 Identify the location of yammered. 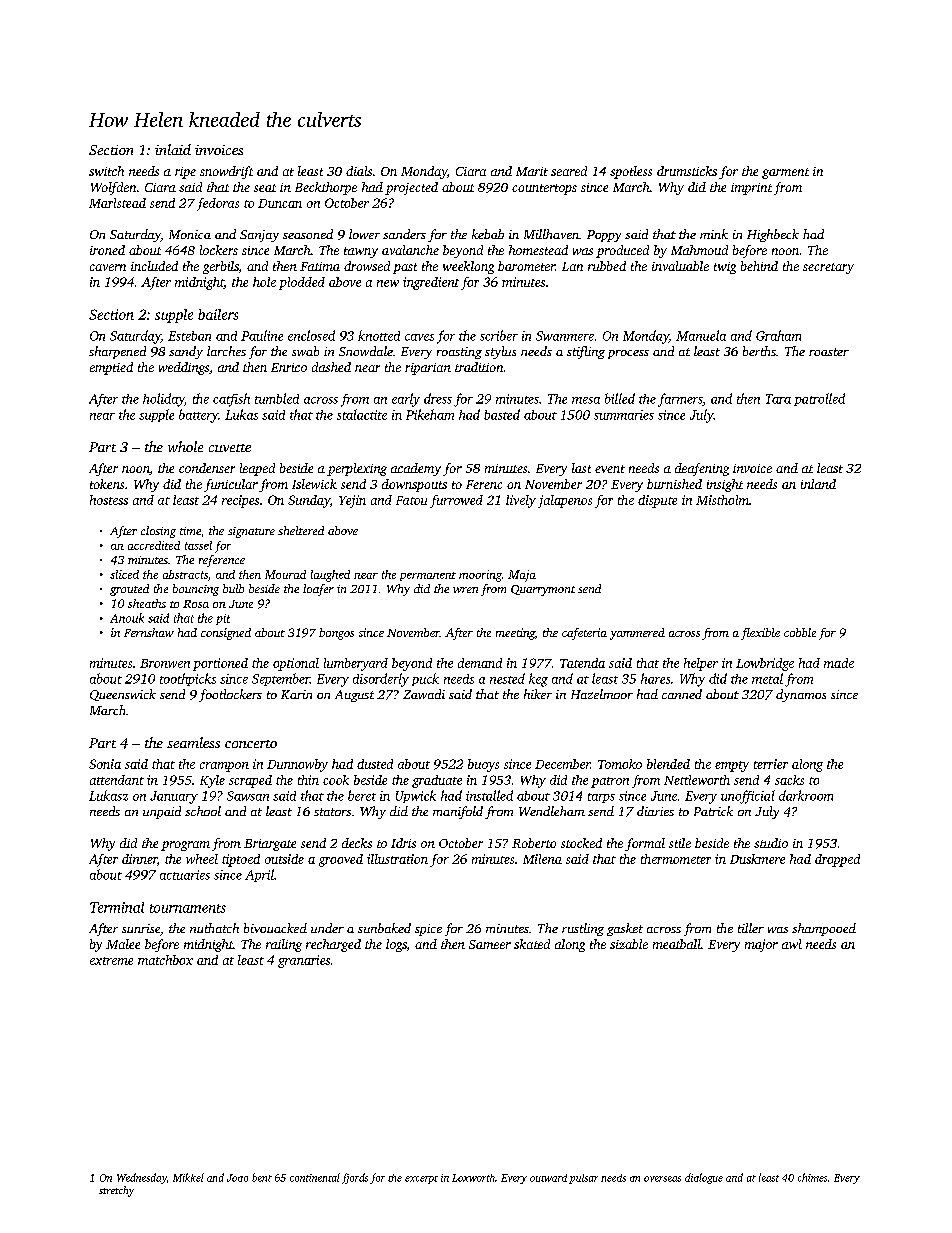
(637, 634).
